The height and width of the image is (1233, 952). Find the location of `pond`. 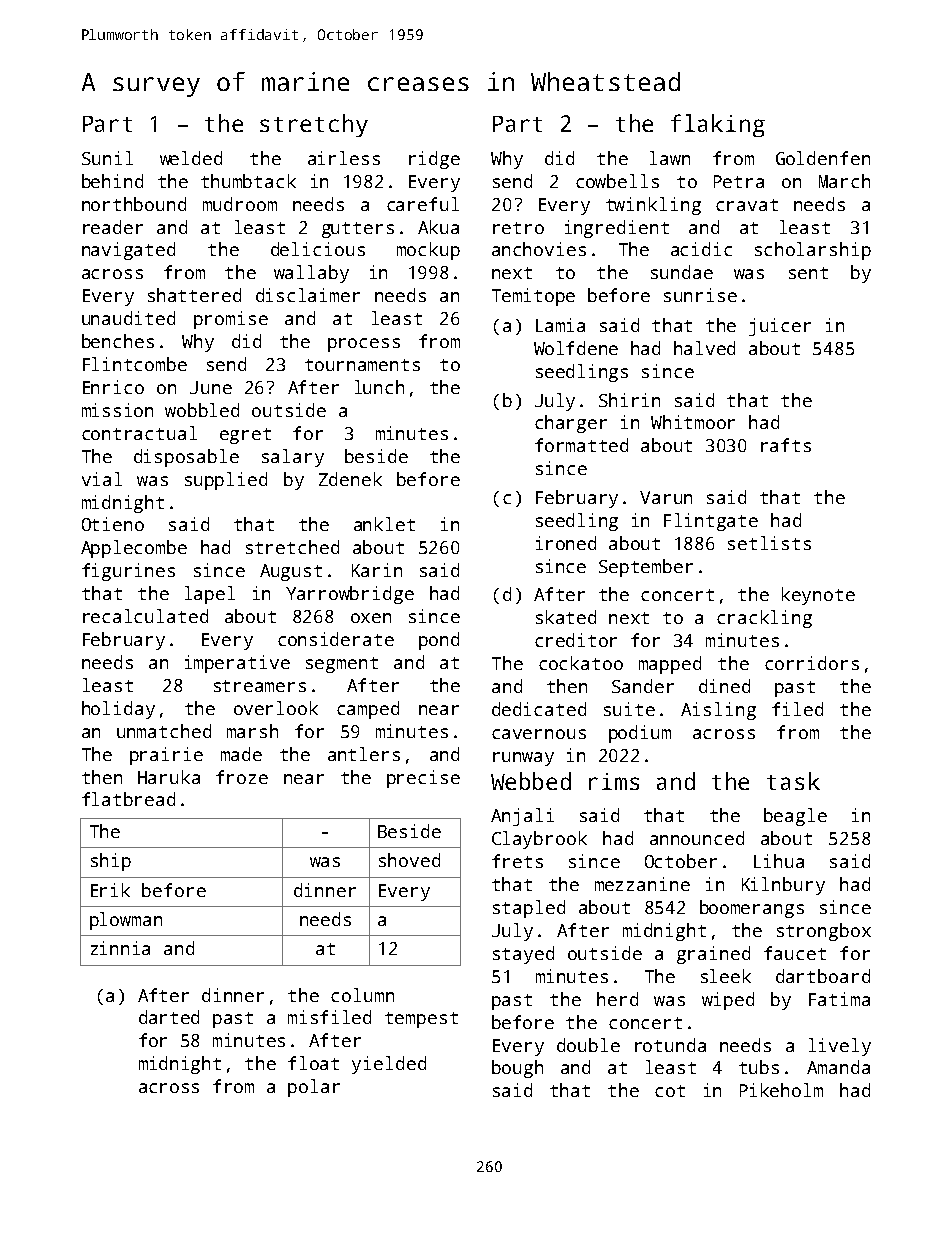

pond is located at coordinates (439, 641).
